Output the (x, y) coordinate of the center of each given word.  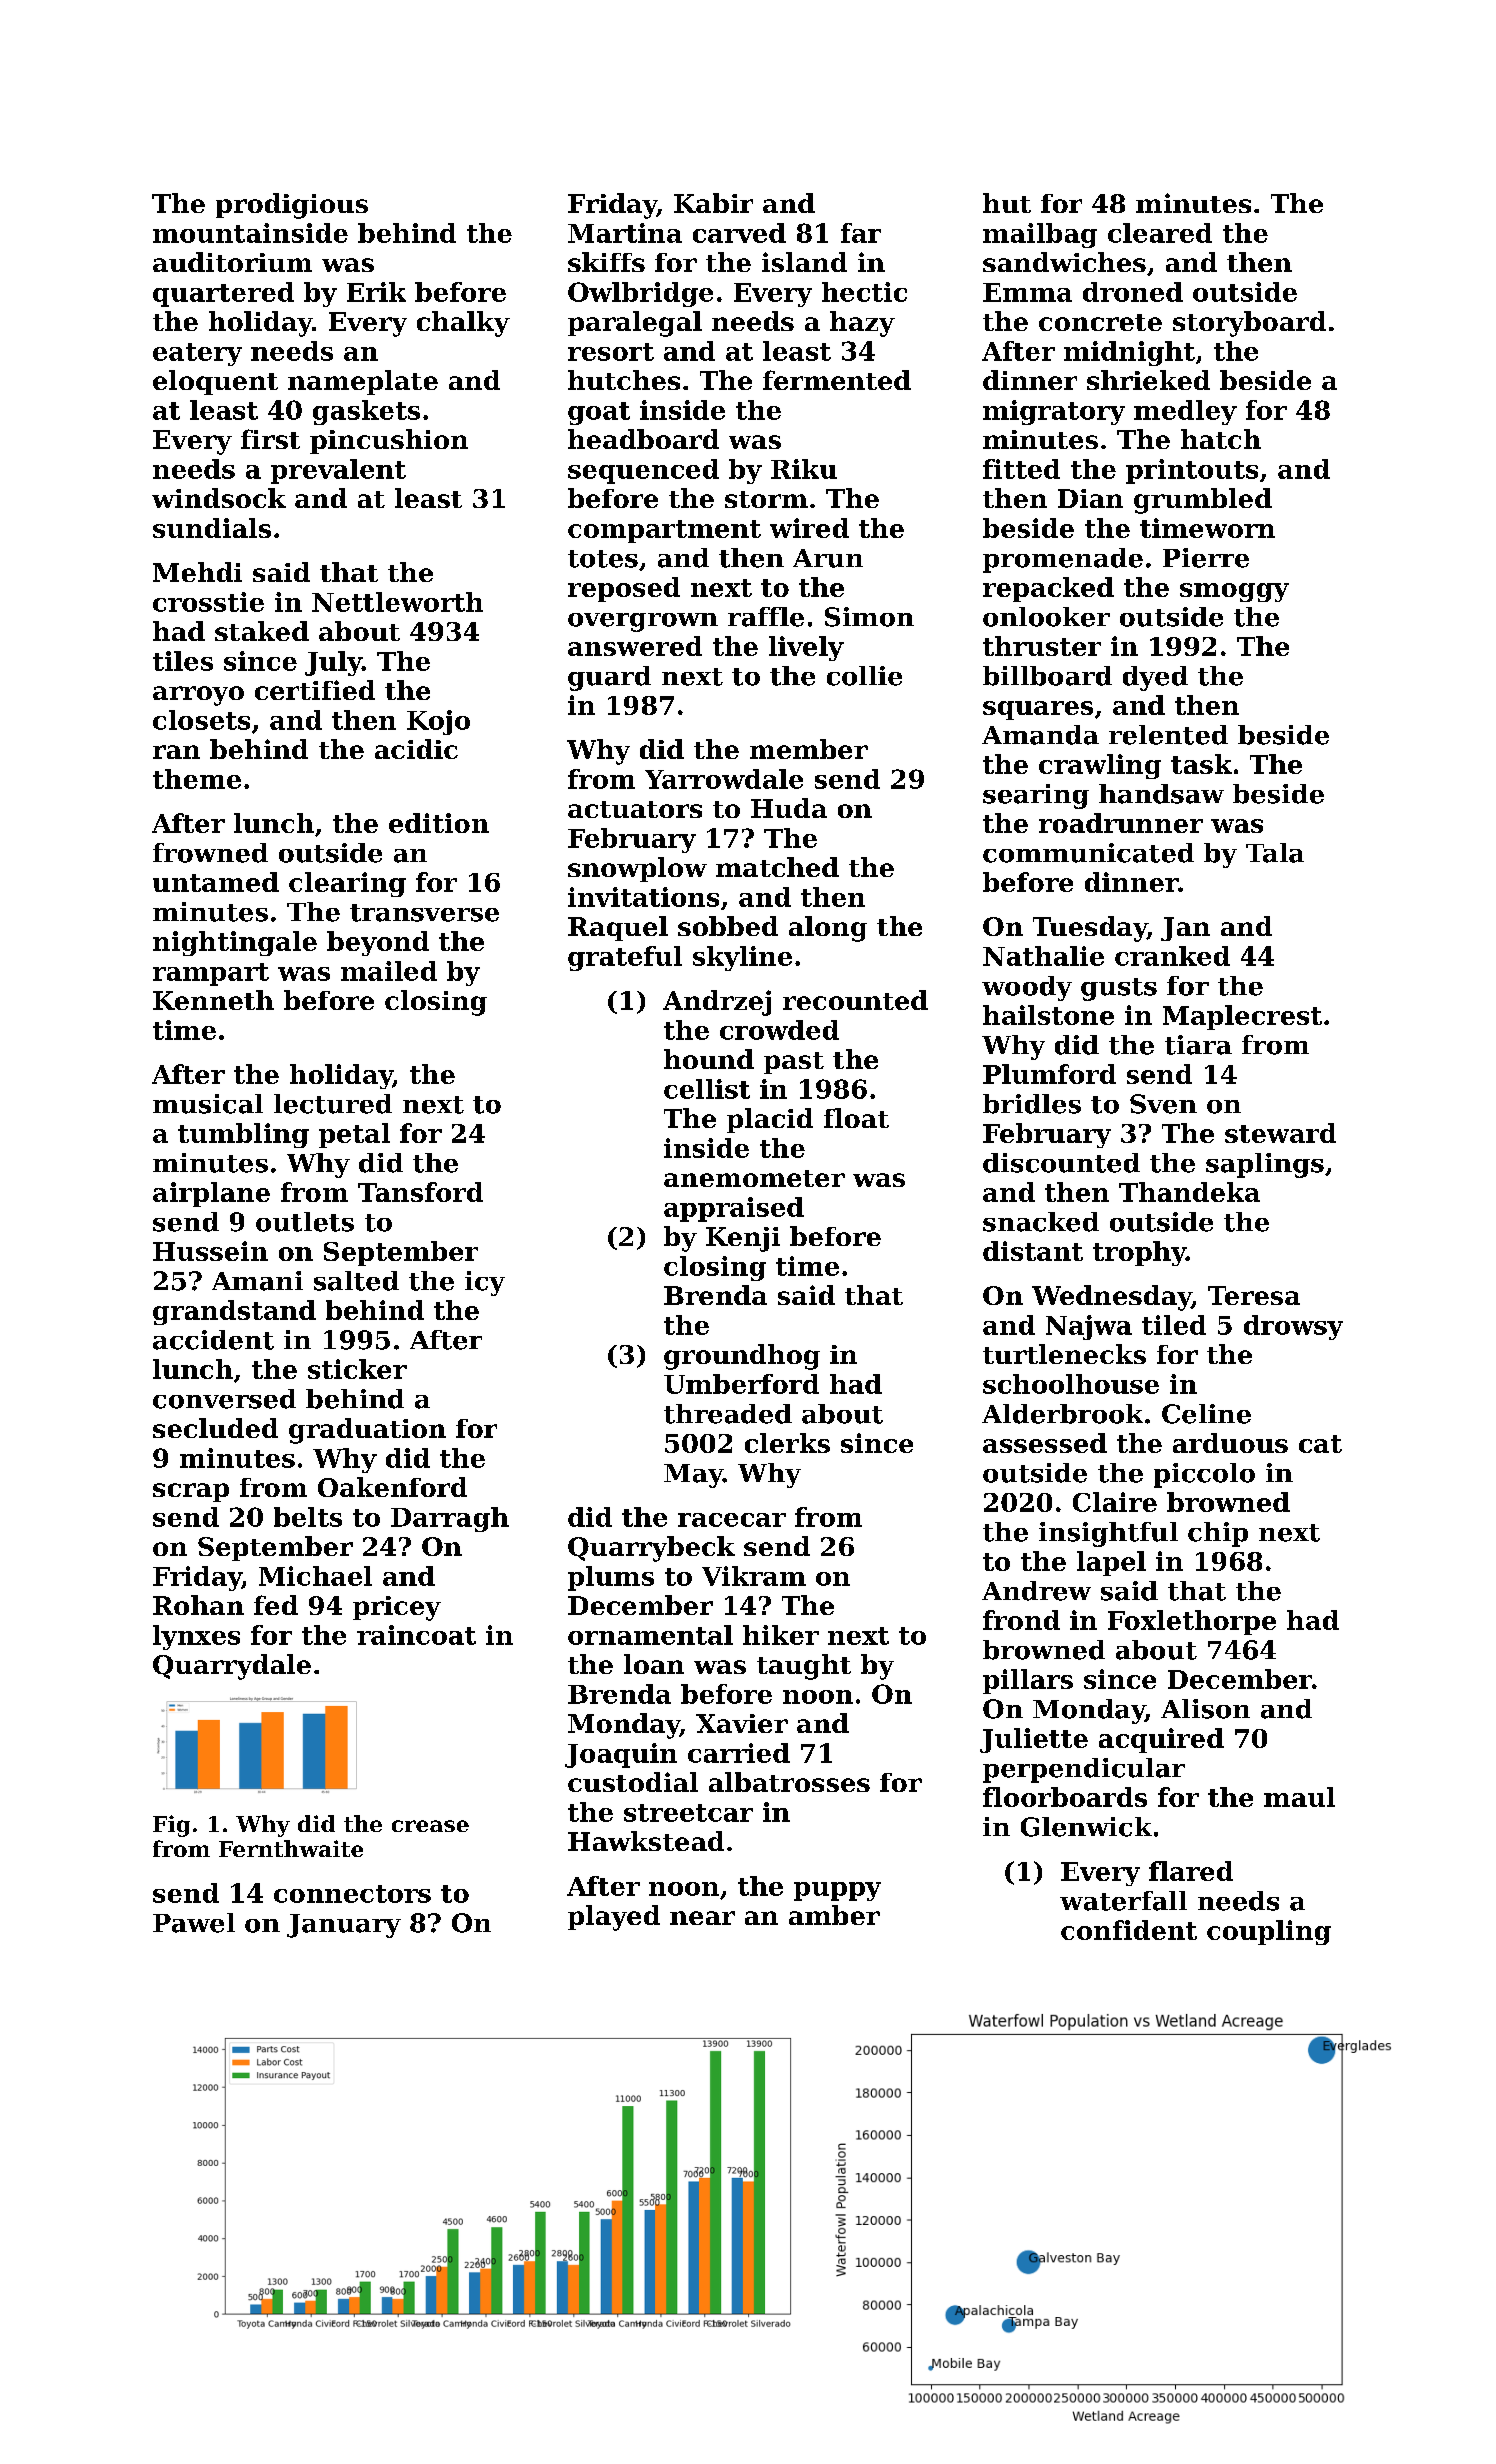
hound (709, 1059)
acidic (416, 749)
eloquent (215, 382)
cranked (1172, 956)
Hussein (210, 1251)
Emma (1027, 292)
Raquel (618, 928)
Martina (625, 233)
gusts (1119, 989)
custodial (633, 1782)
